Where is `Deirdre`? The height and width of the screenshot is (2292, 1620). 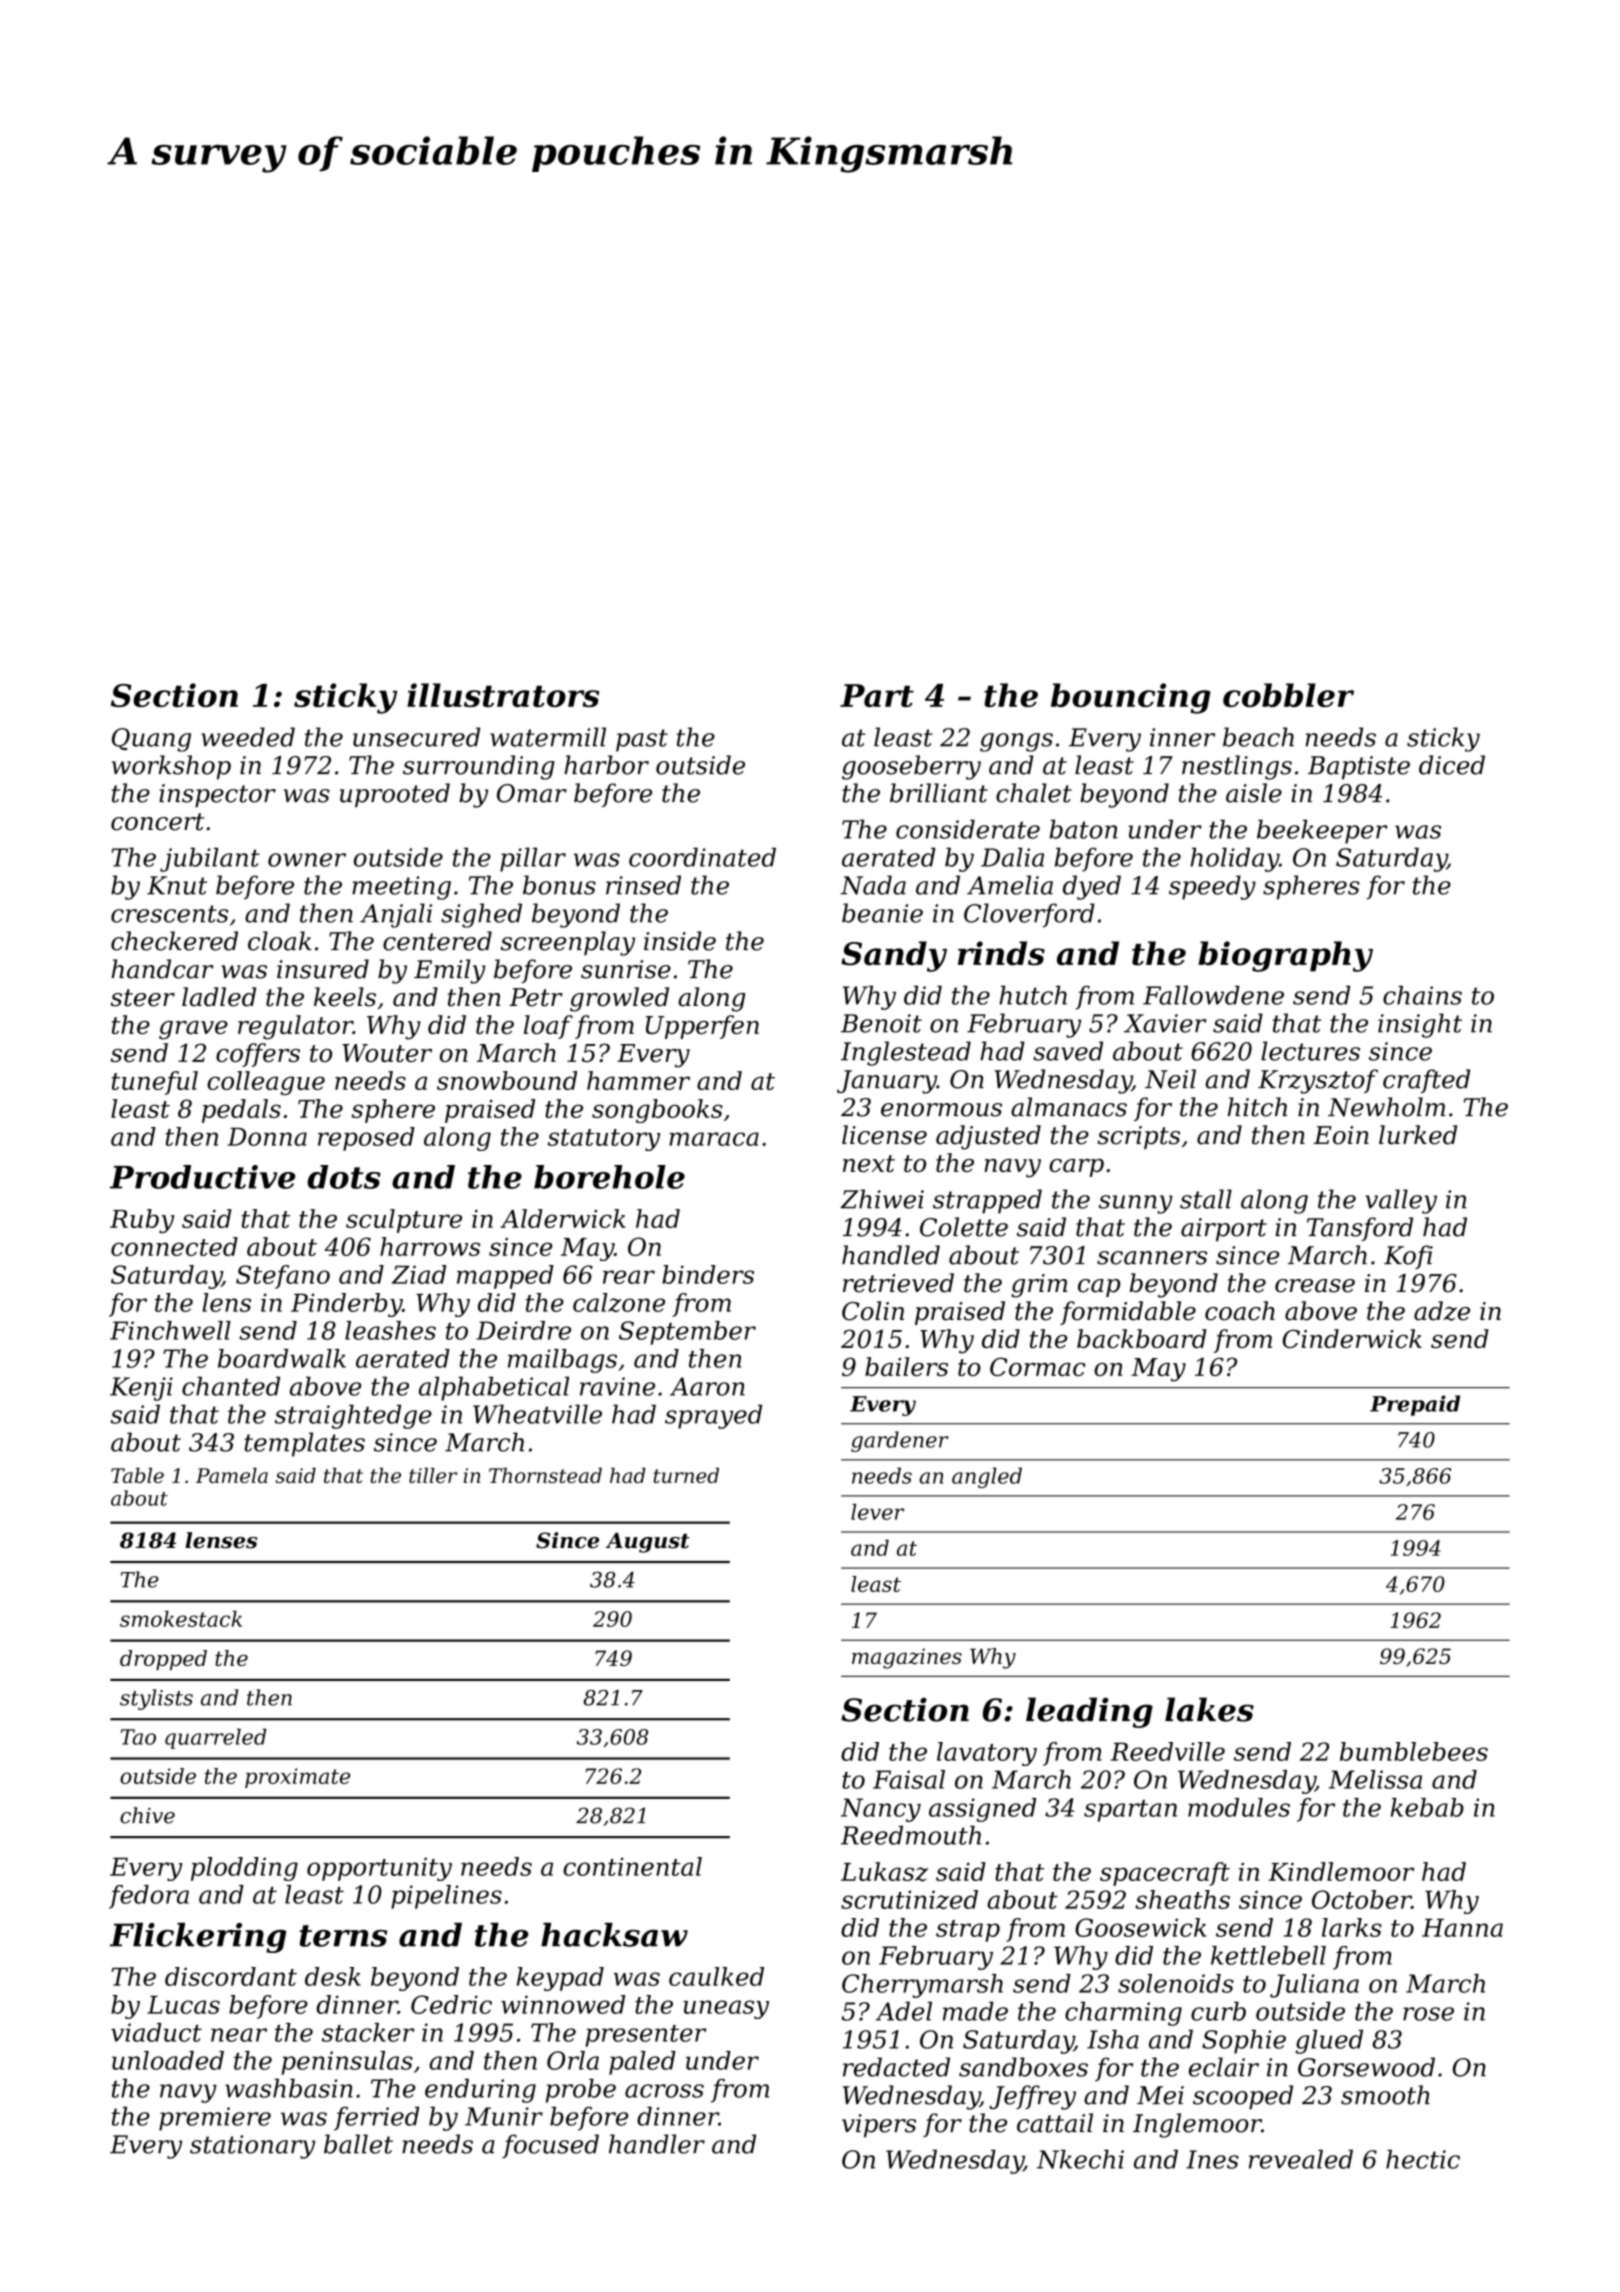
Deirdre is located at coordinates (523, 1330).
